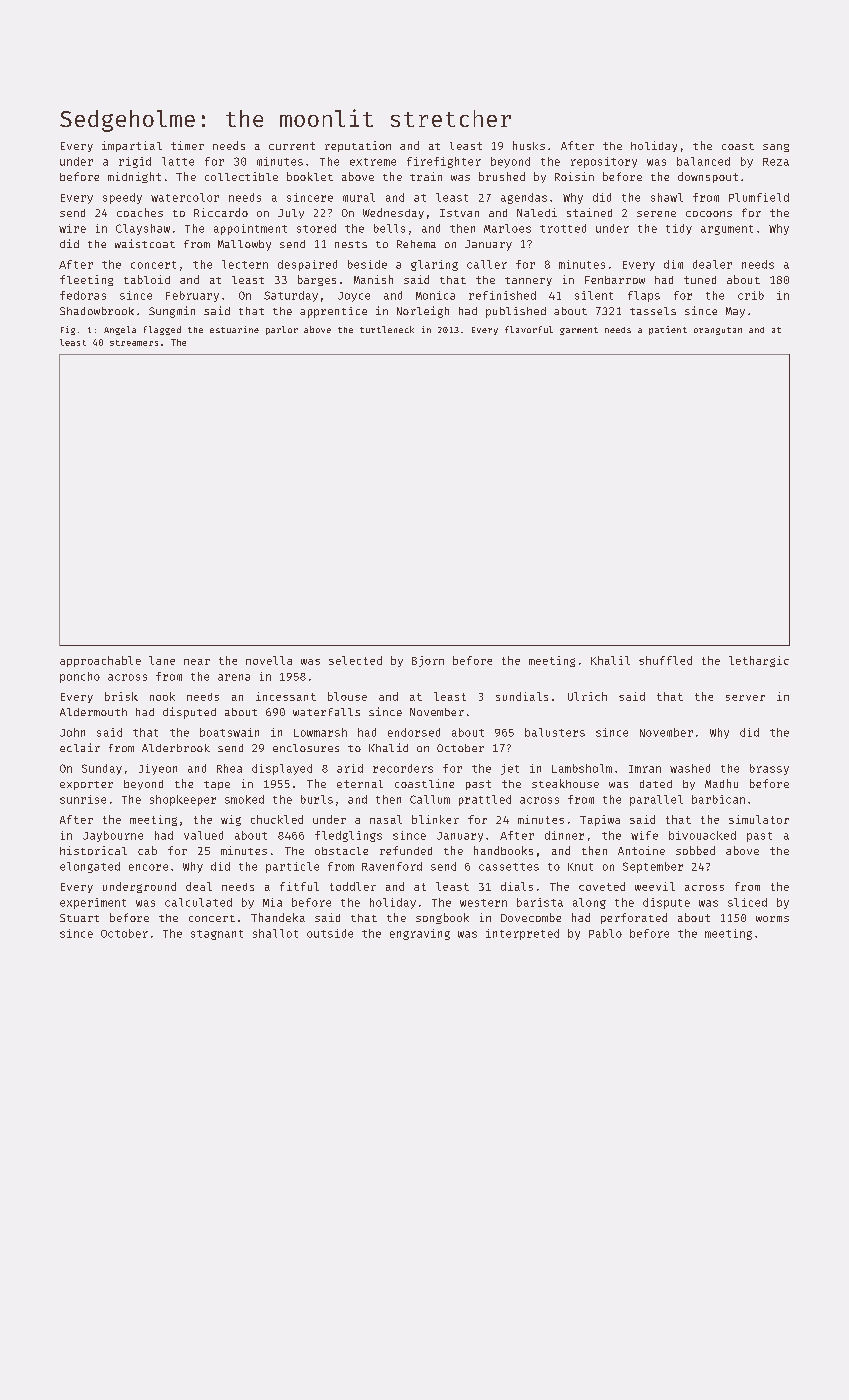  Describe the element at coordinates (531, 917) in the document. I see `Dovecombe` at that location.
